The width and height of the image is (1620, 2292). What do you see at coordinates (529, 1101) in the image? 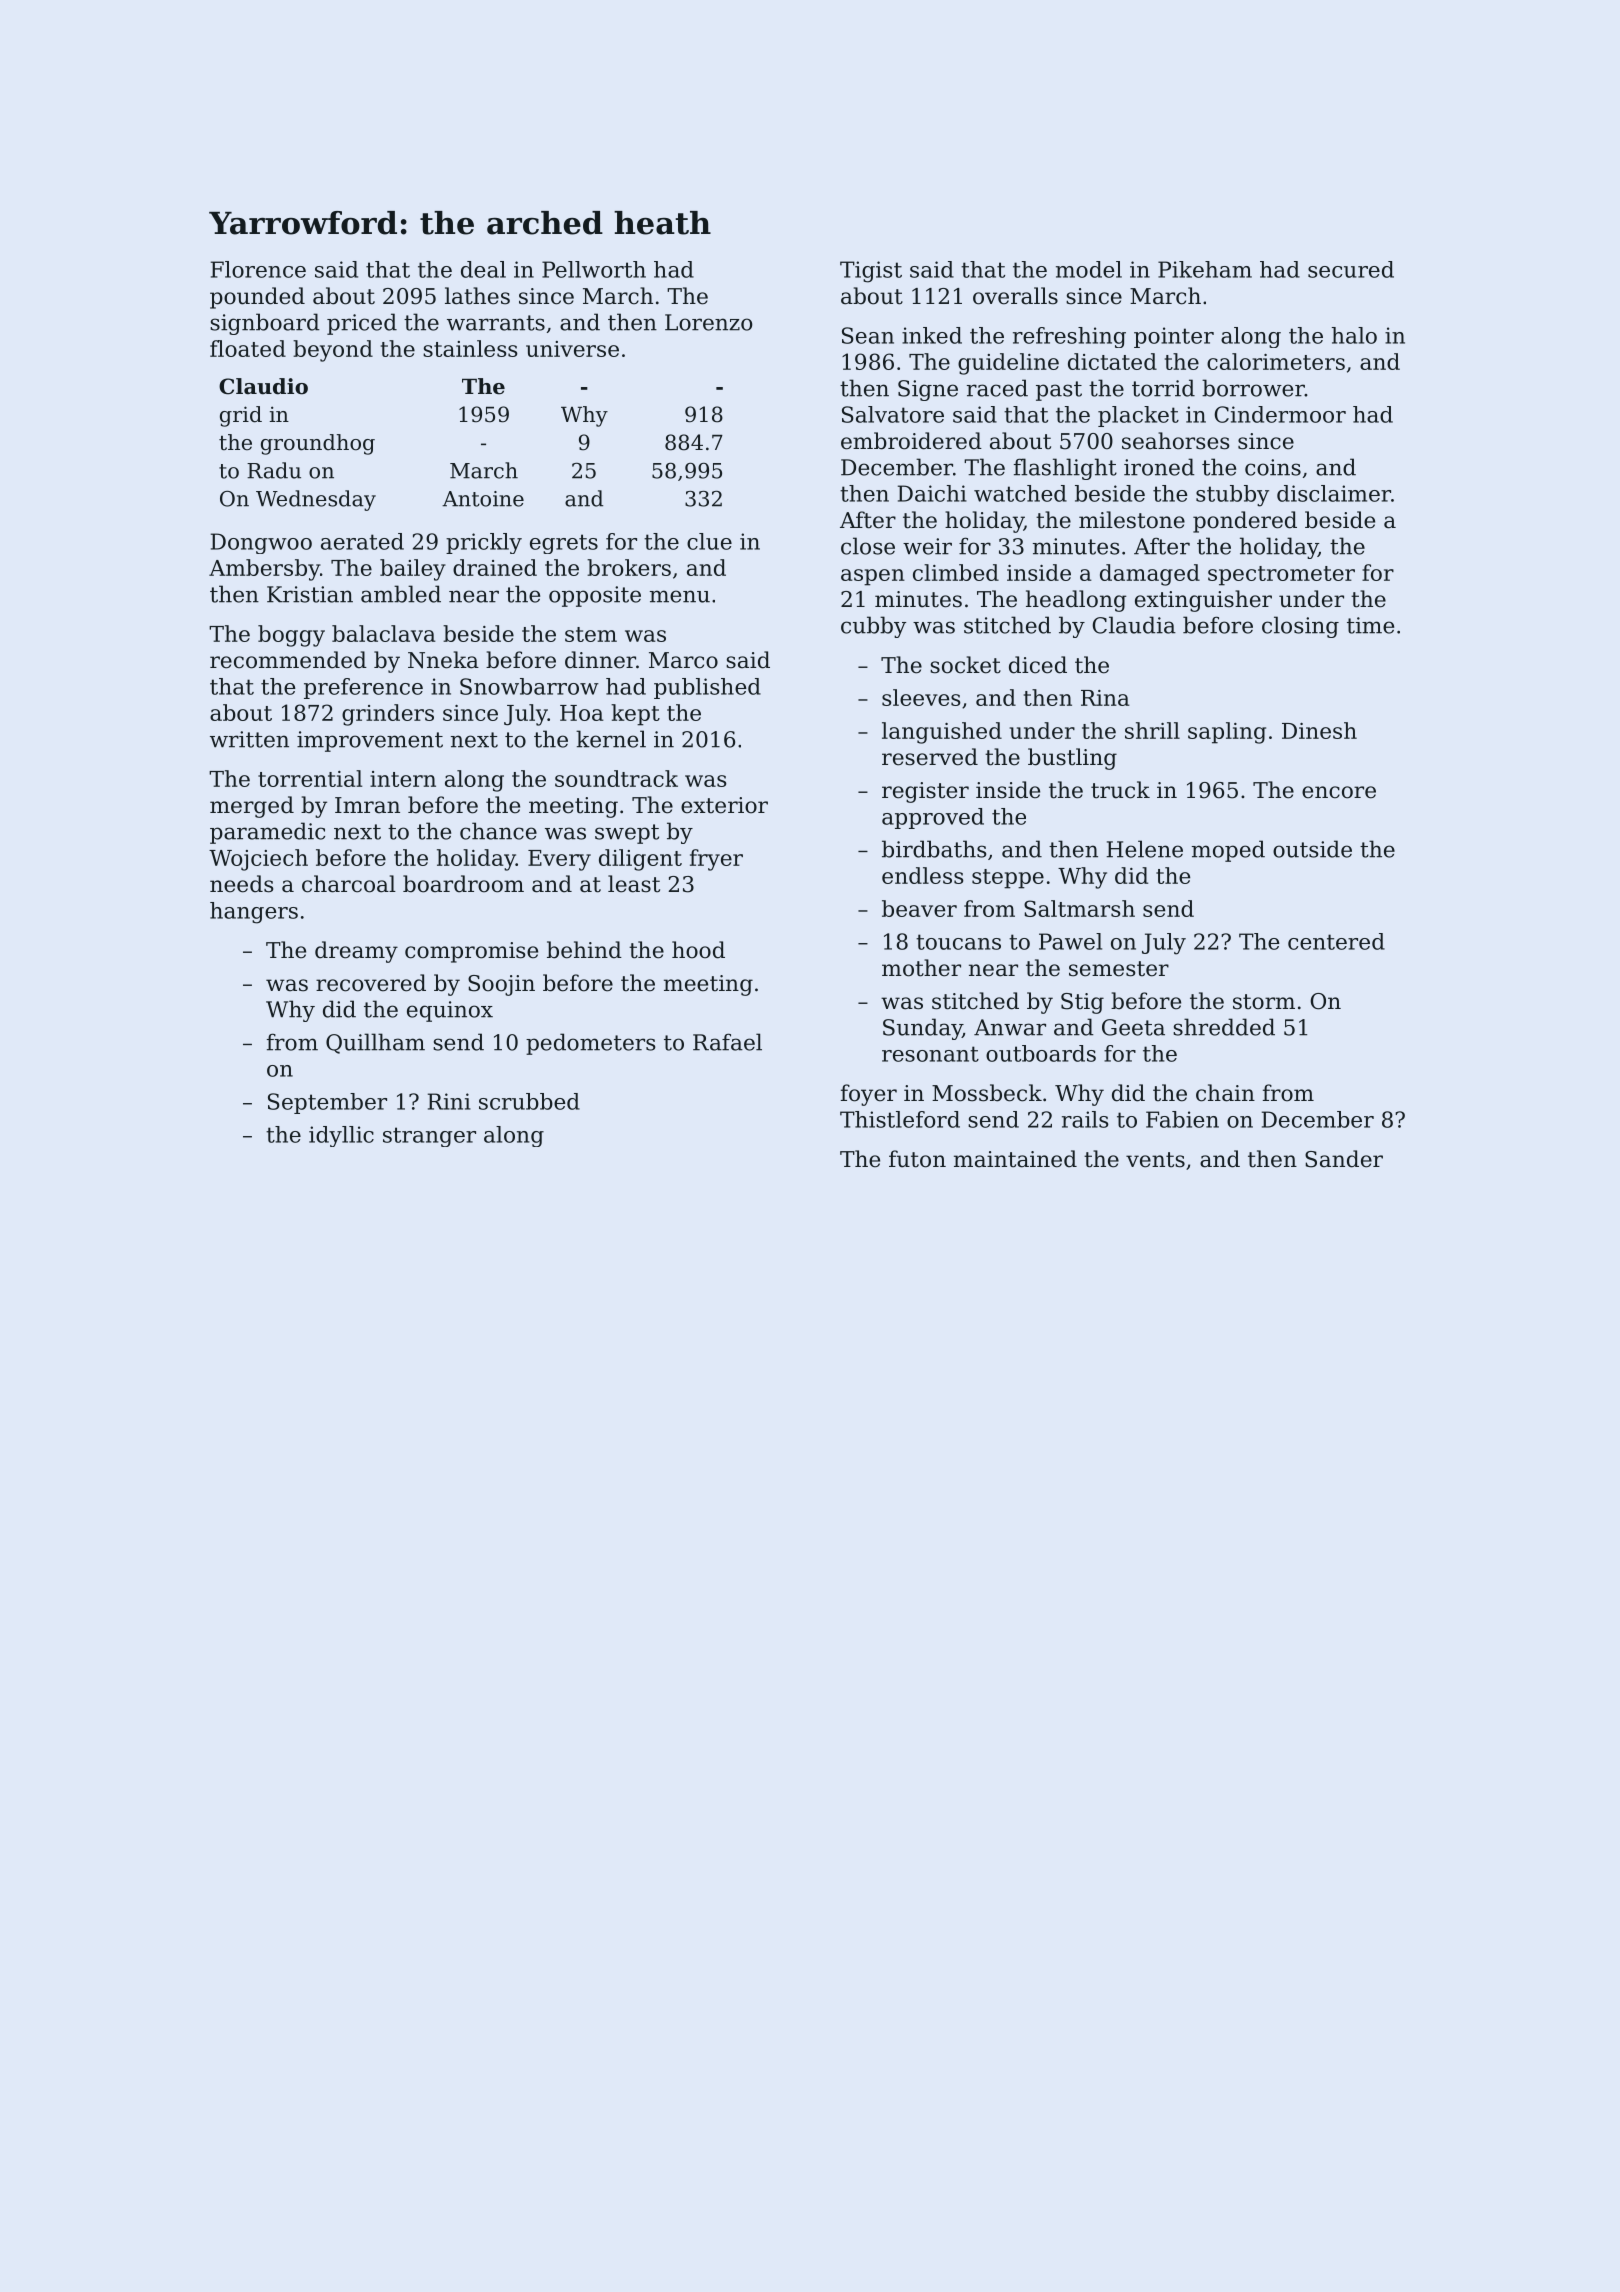
I see `scrubbed` at bounding box center [529, 1101].
